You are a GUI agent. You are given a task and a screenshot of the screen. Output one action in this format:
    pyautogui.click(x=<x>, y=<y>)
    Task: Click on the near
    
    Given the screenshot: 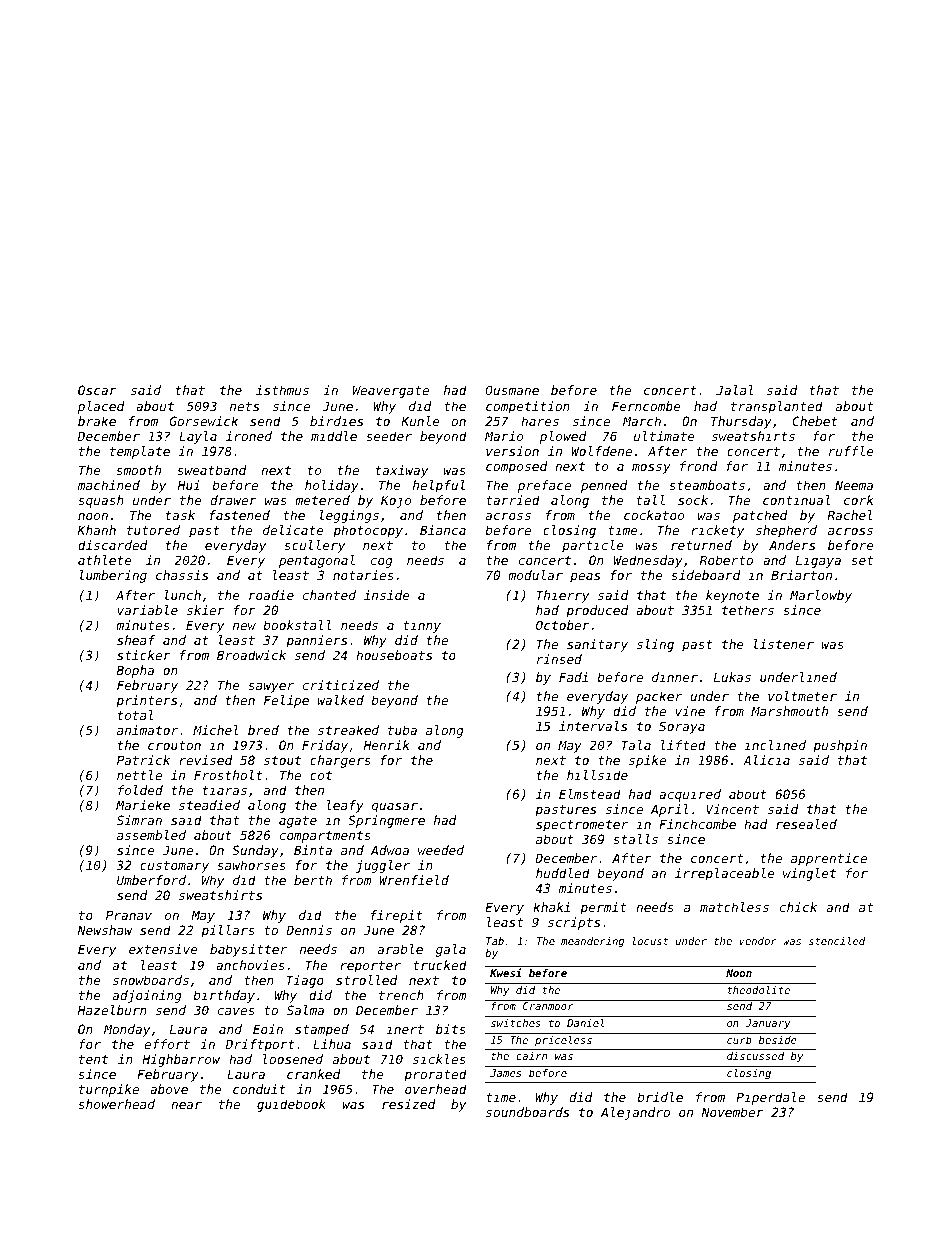 What is the action you would take?
    pyautogui.click(x=186, y=1105)
